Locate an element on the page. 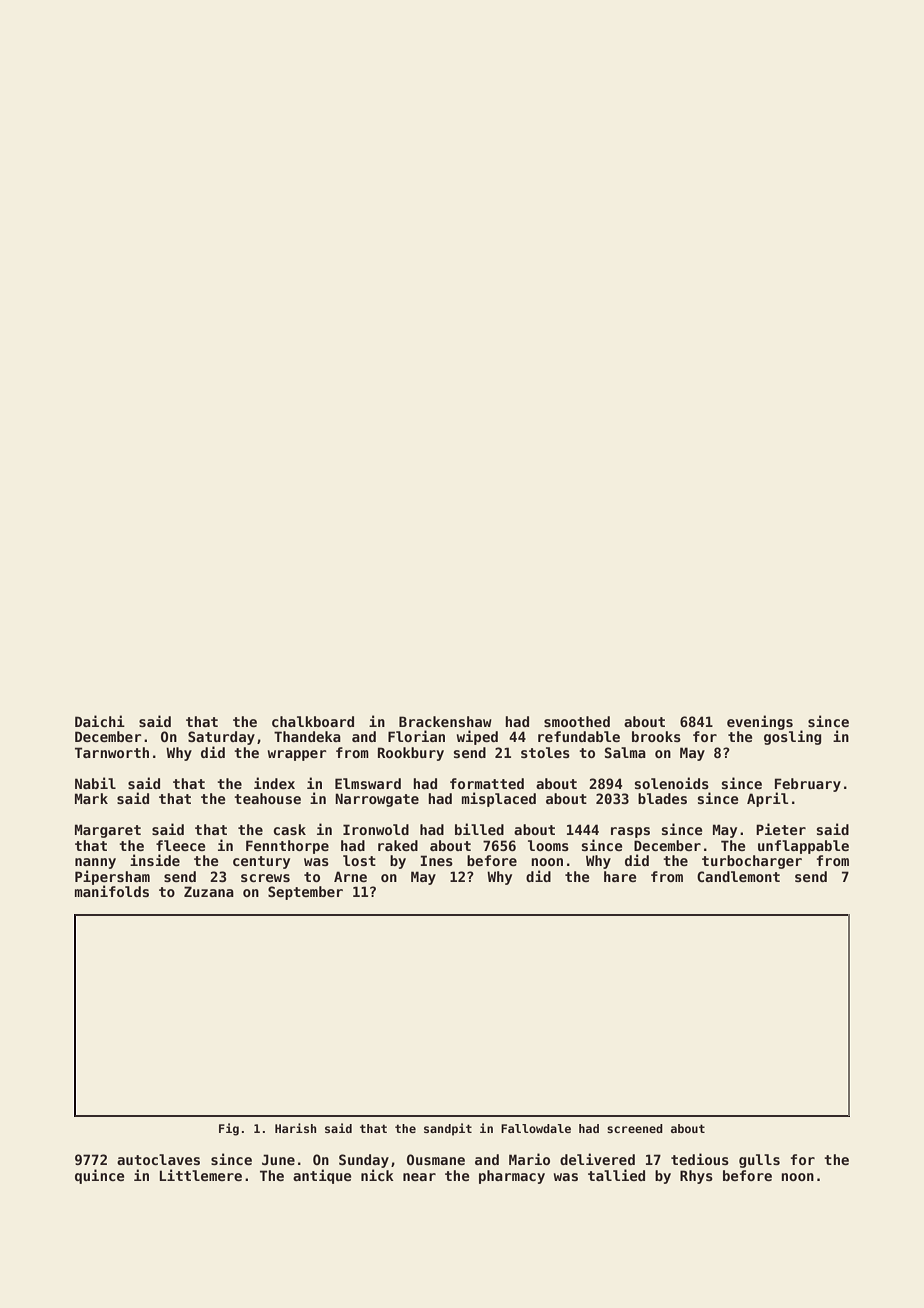 The height and width of the document is (1308, 924). screened is located at coordinates (635, 1128).
